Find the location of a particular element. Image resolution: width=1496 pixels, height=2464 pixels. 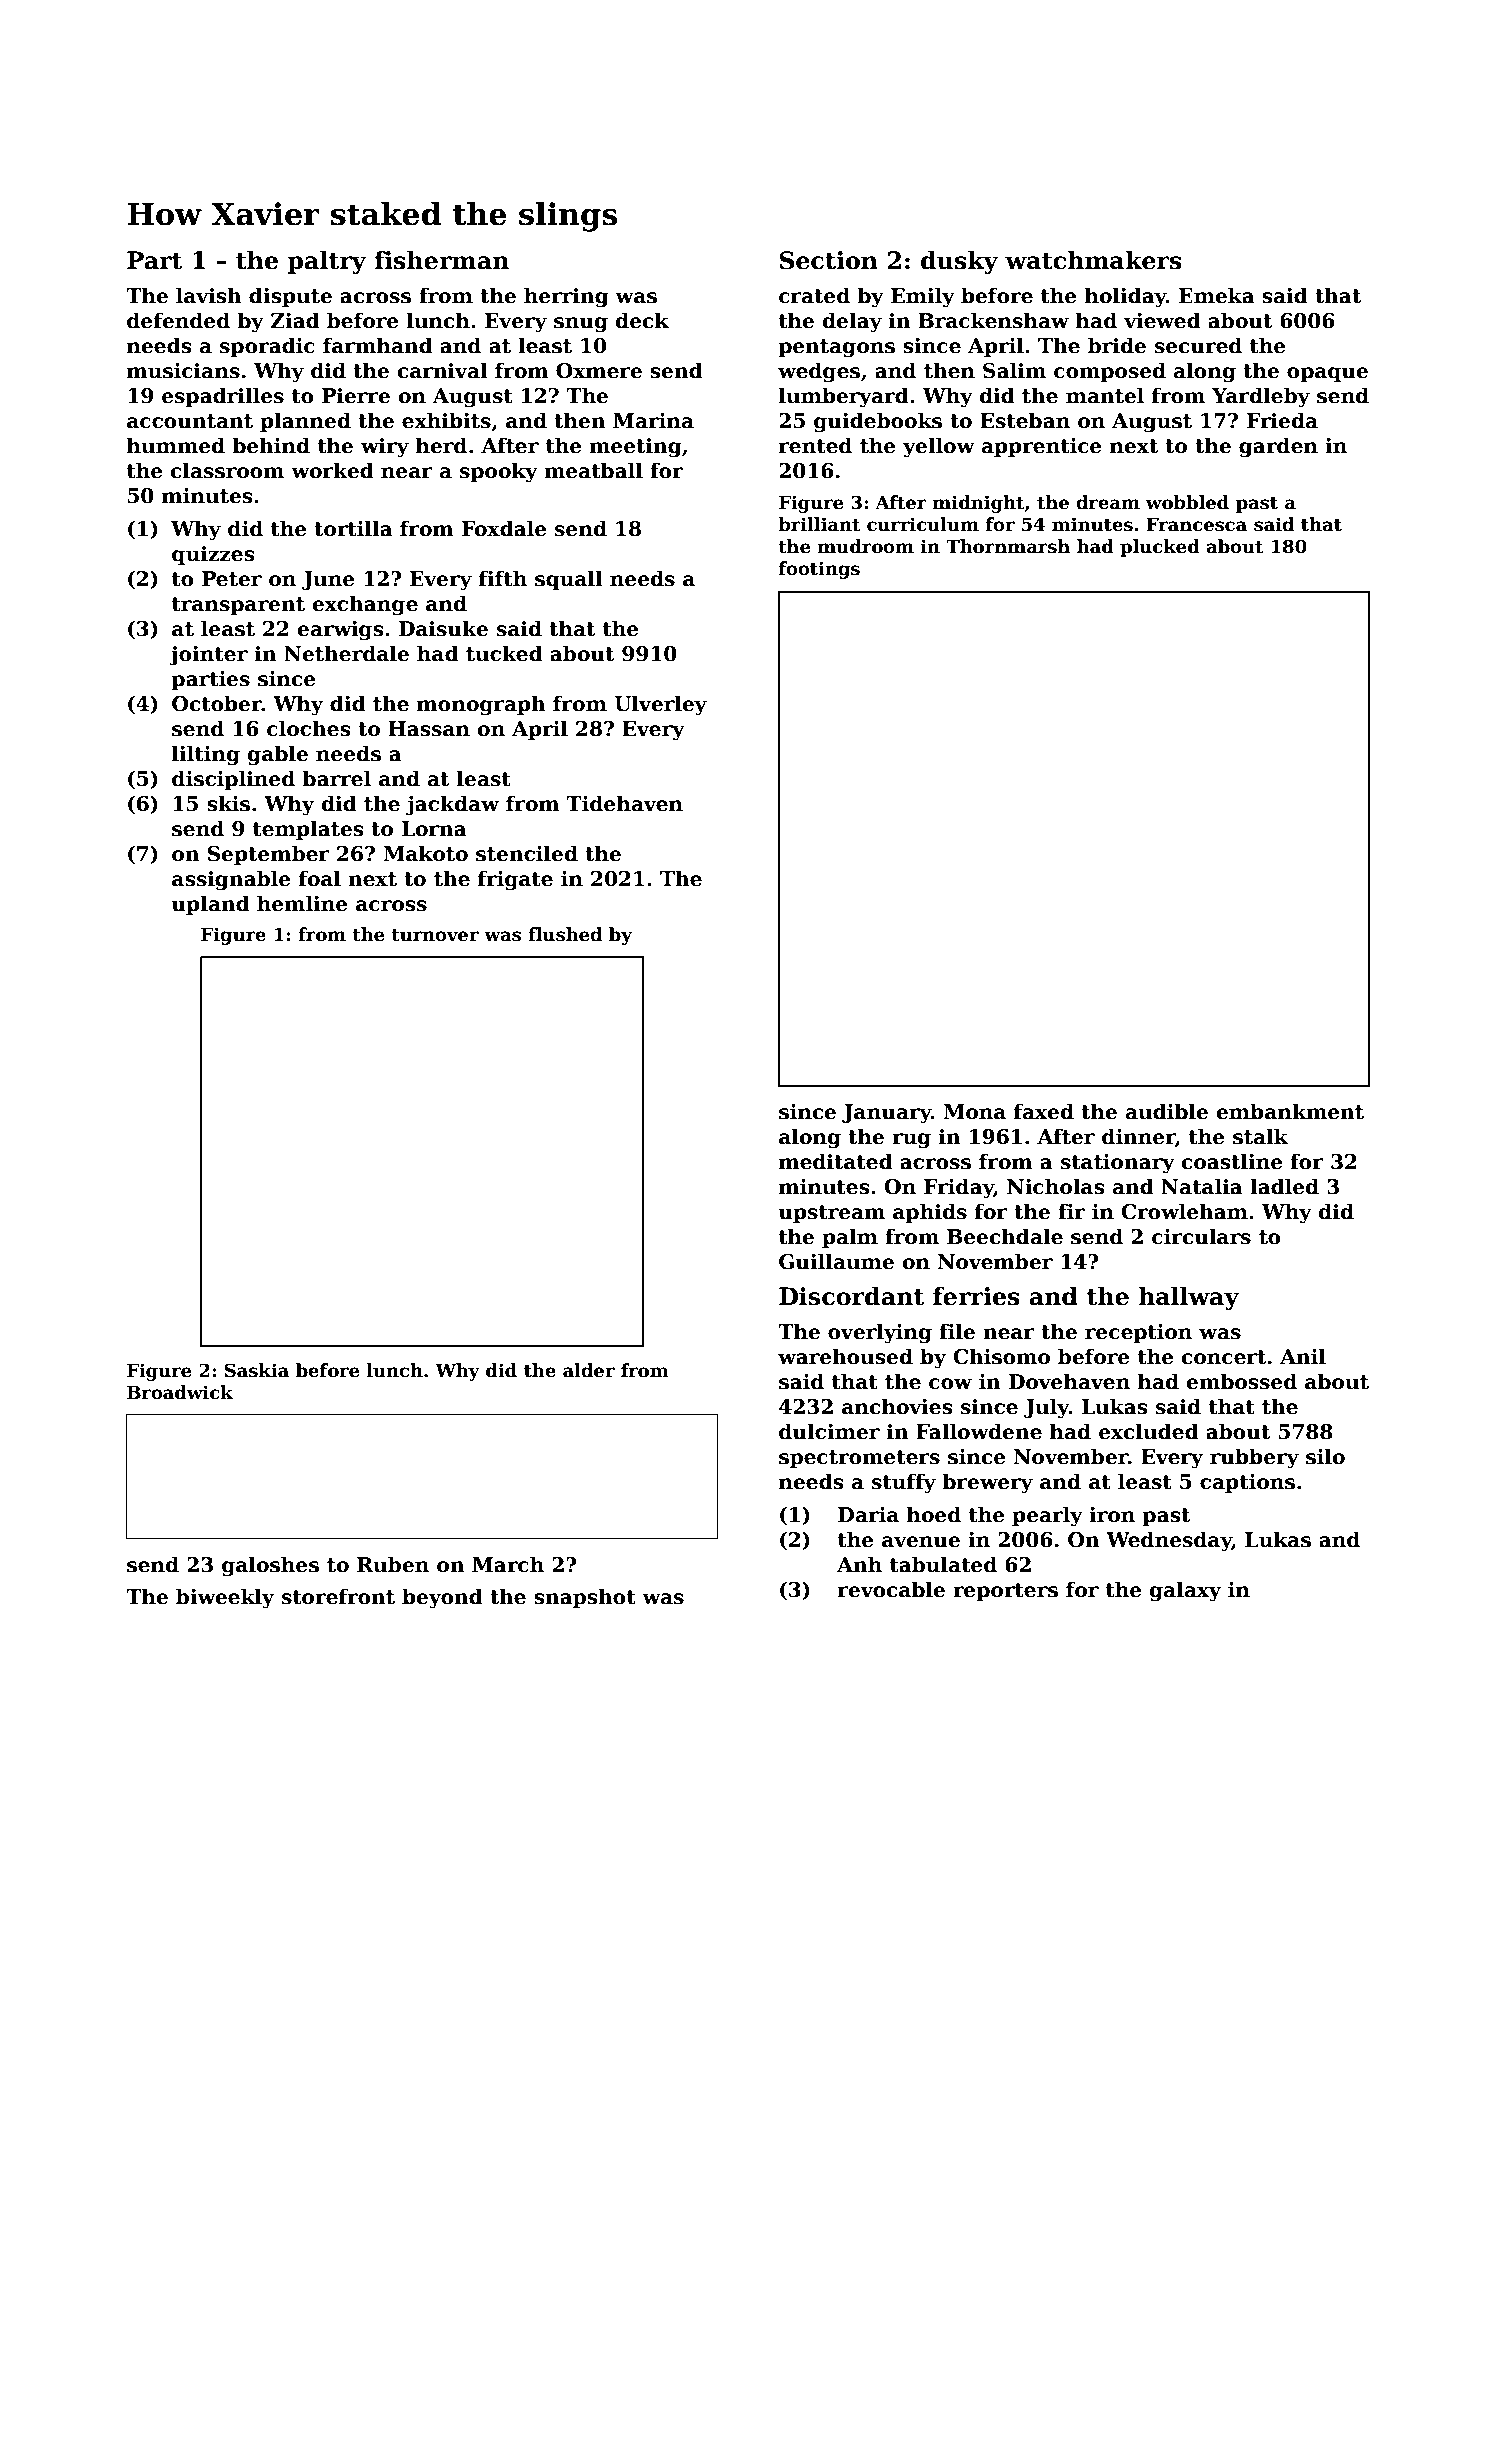

watchmakers is located at coordinates (1093, 260).
